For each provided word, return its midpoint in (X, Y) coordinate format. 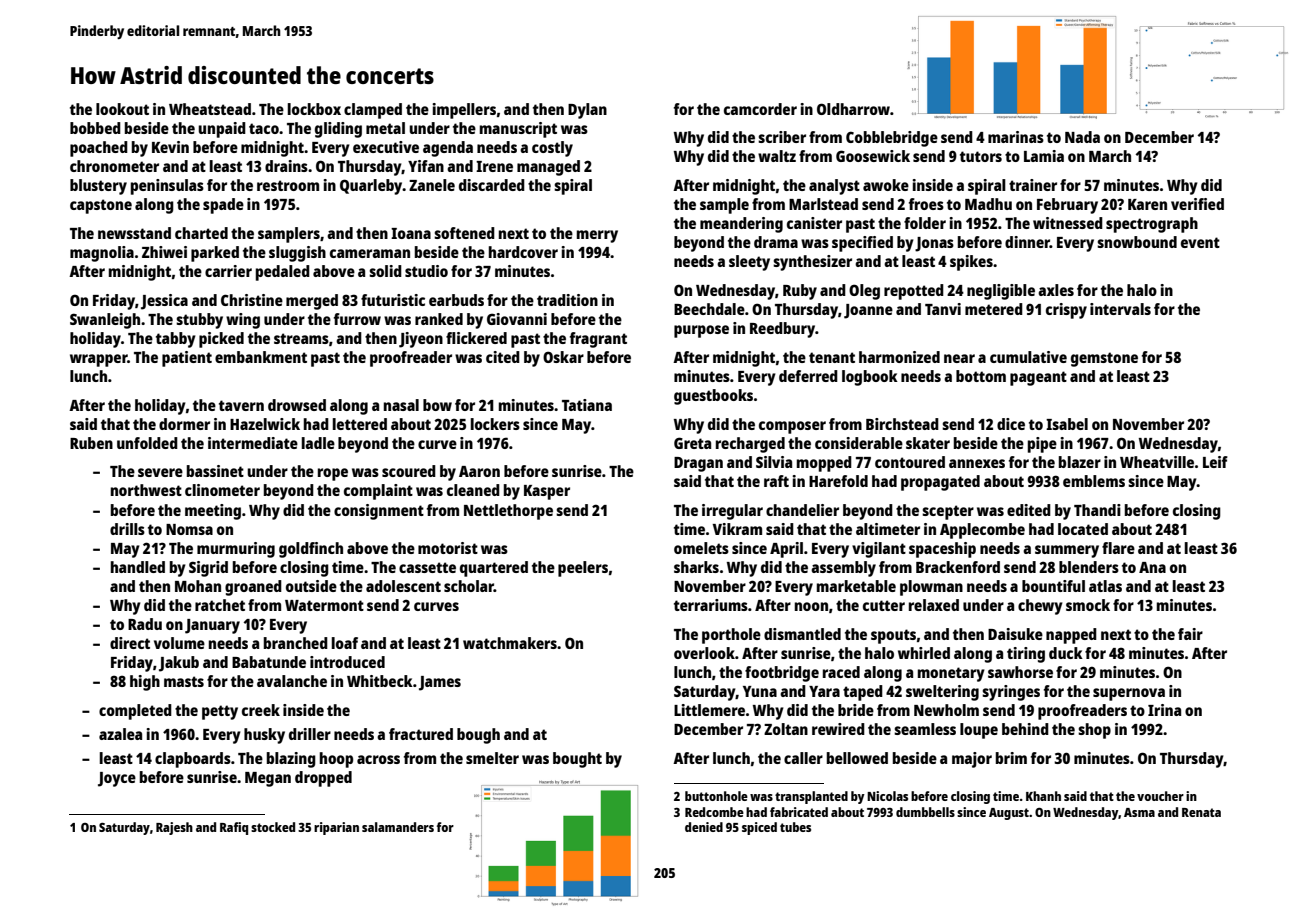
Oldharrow (853, 109)
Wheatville (1157, 462)
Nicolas (887, 796)
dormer (184, 424)
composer (792, 427)
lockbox (314, 109)
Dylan (587, 111)
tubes (795, 827)
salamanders (398, 827)
